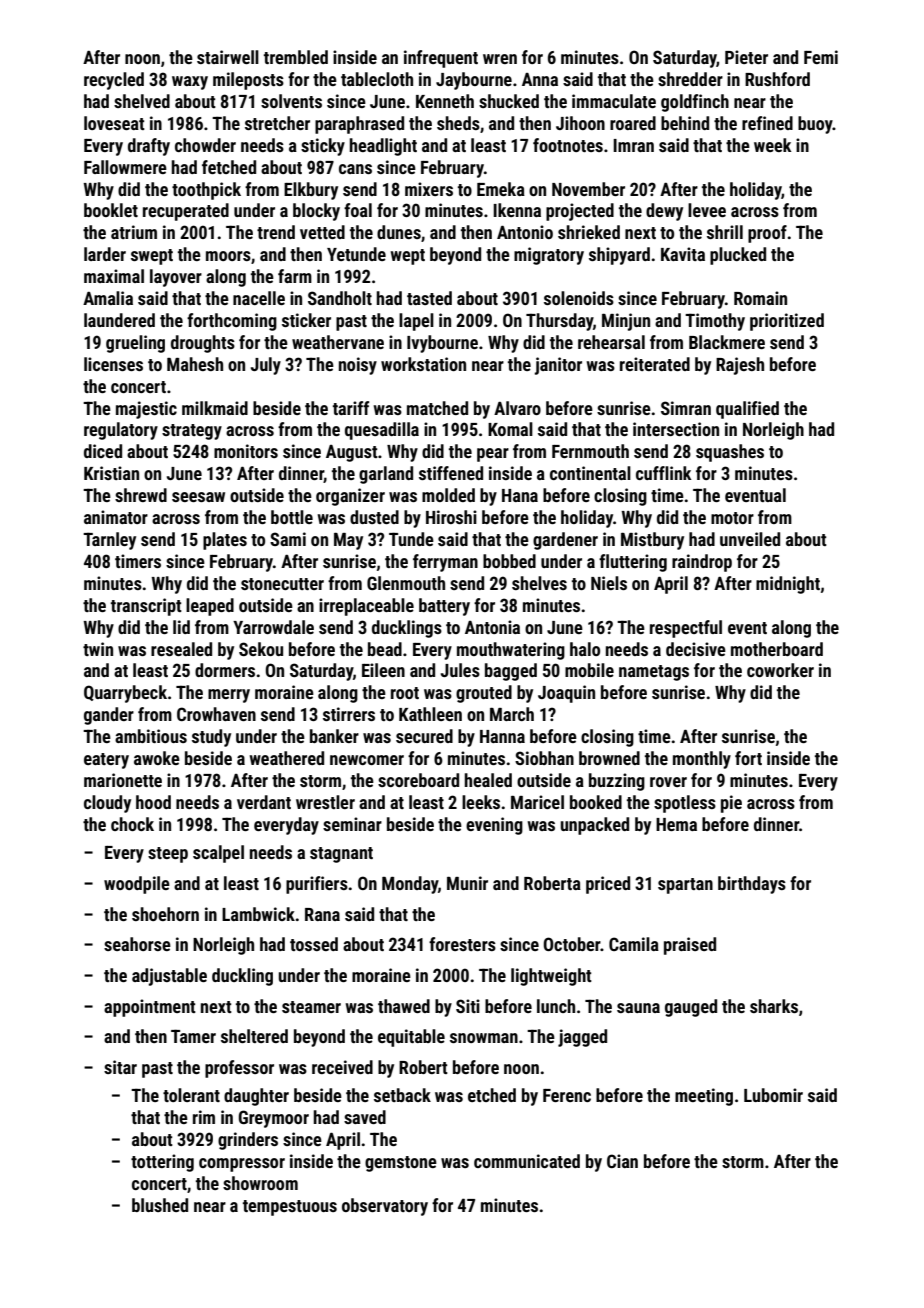  I want to click on observatory, so click(385, 1207).
